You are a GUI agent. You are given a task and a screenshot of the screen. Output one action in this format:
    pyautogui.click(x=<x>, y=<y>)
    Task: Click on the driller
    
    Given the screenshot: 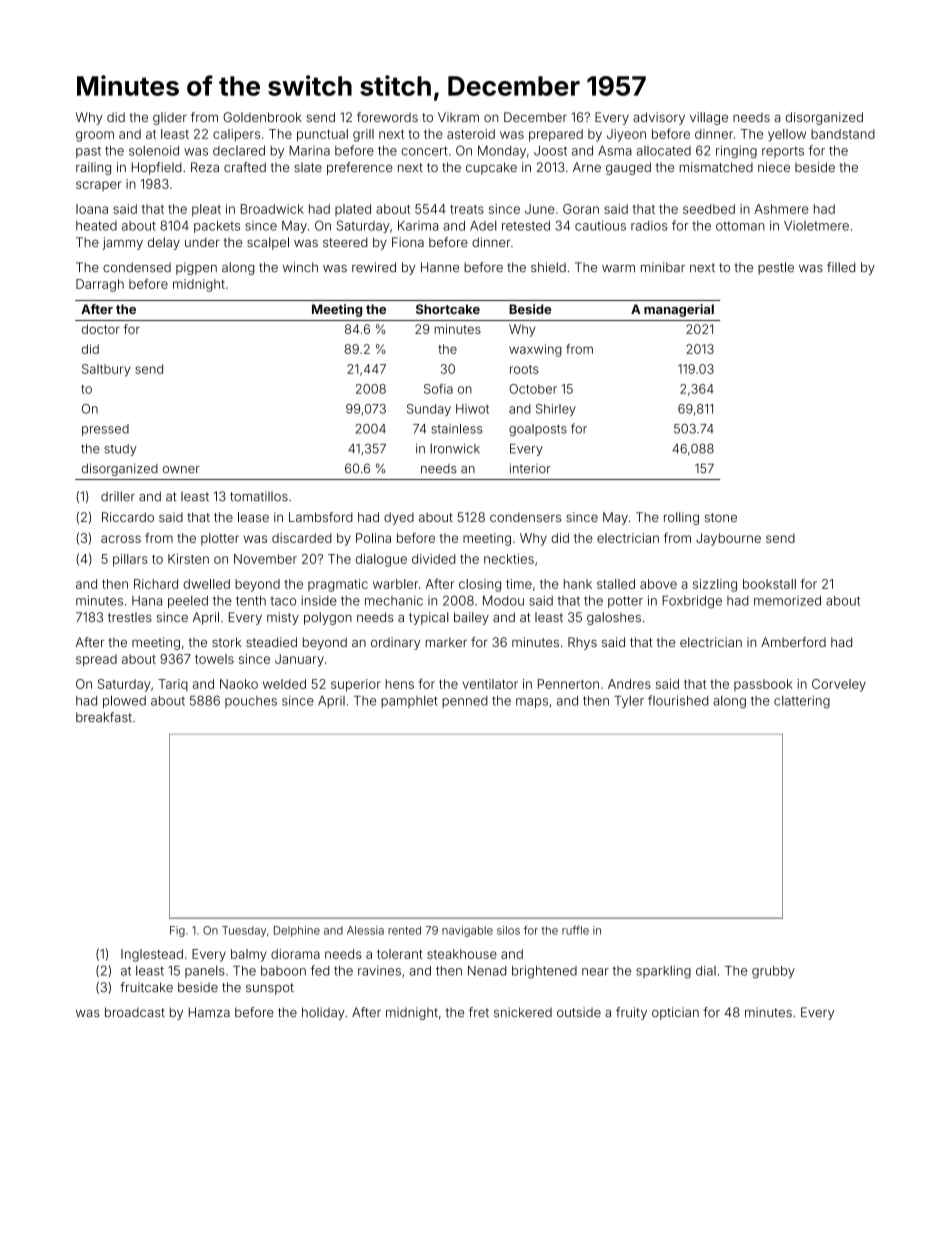 What is the action you would take?
    pyautogui.click(x=118, y=496)
